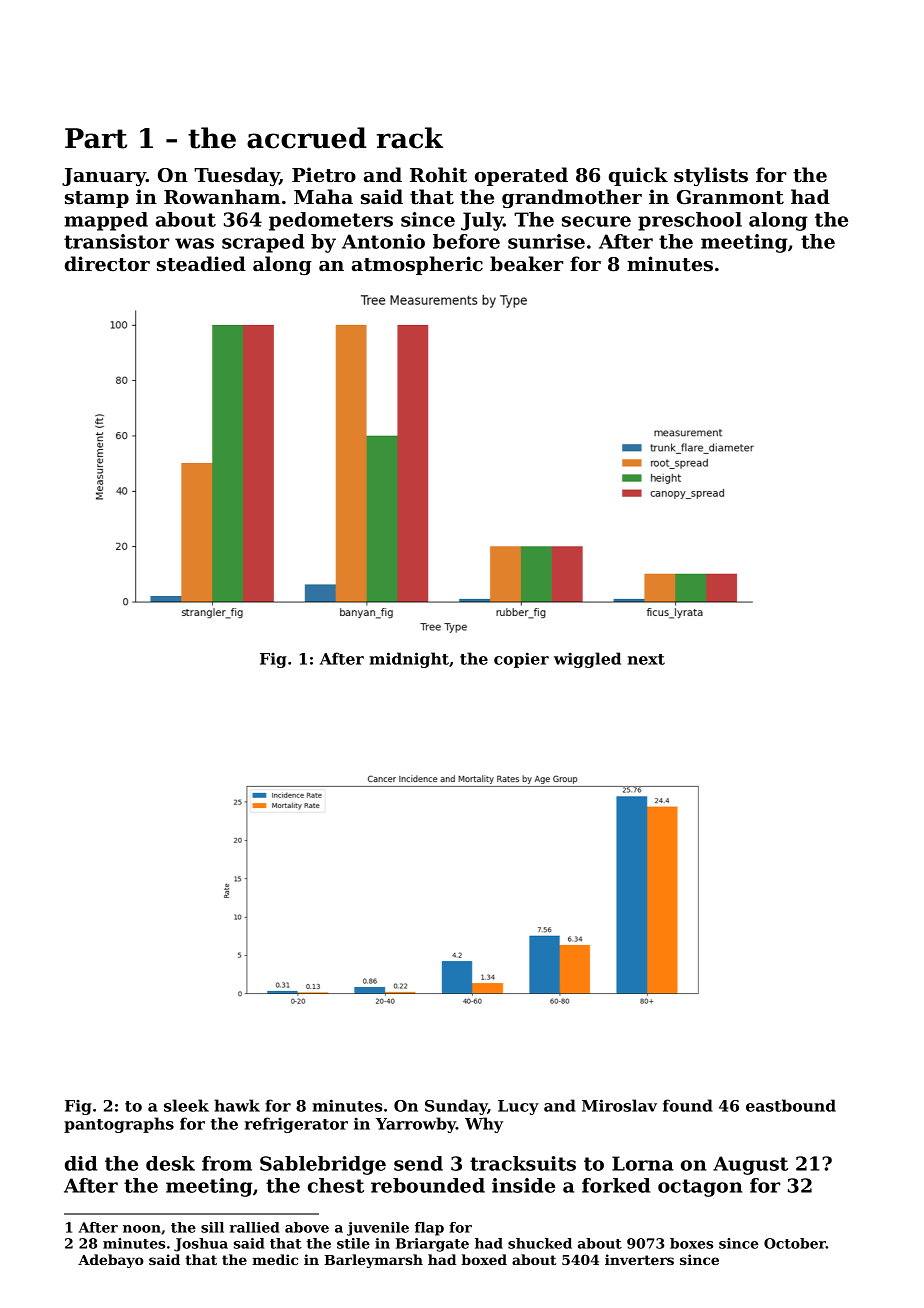 This screenshot has height=1308, width=924. What do you see at coordinates (690, 221) in the screenshot?
I see `preschool` at bounding box center [690, 221].
